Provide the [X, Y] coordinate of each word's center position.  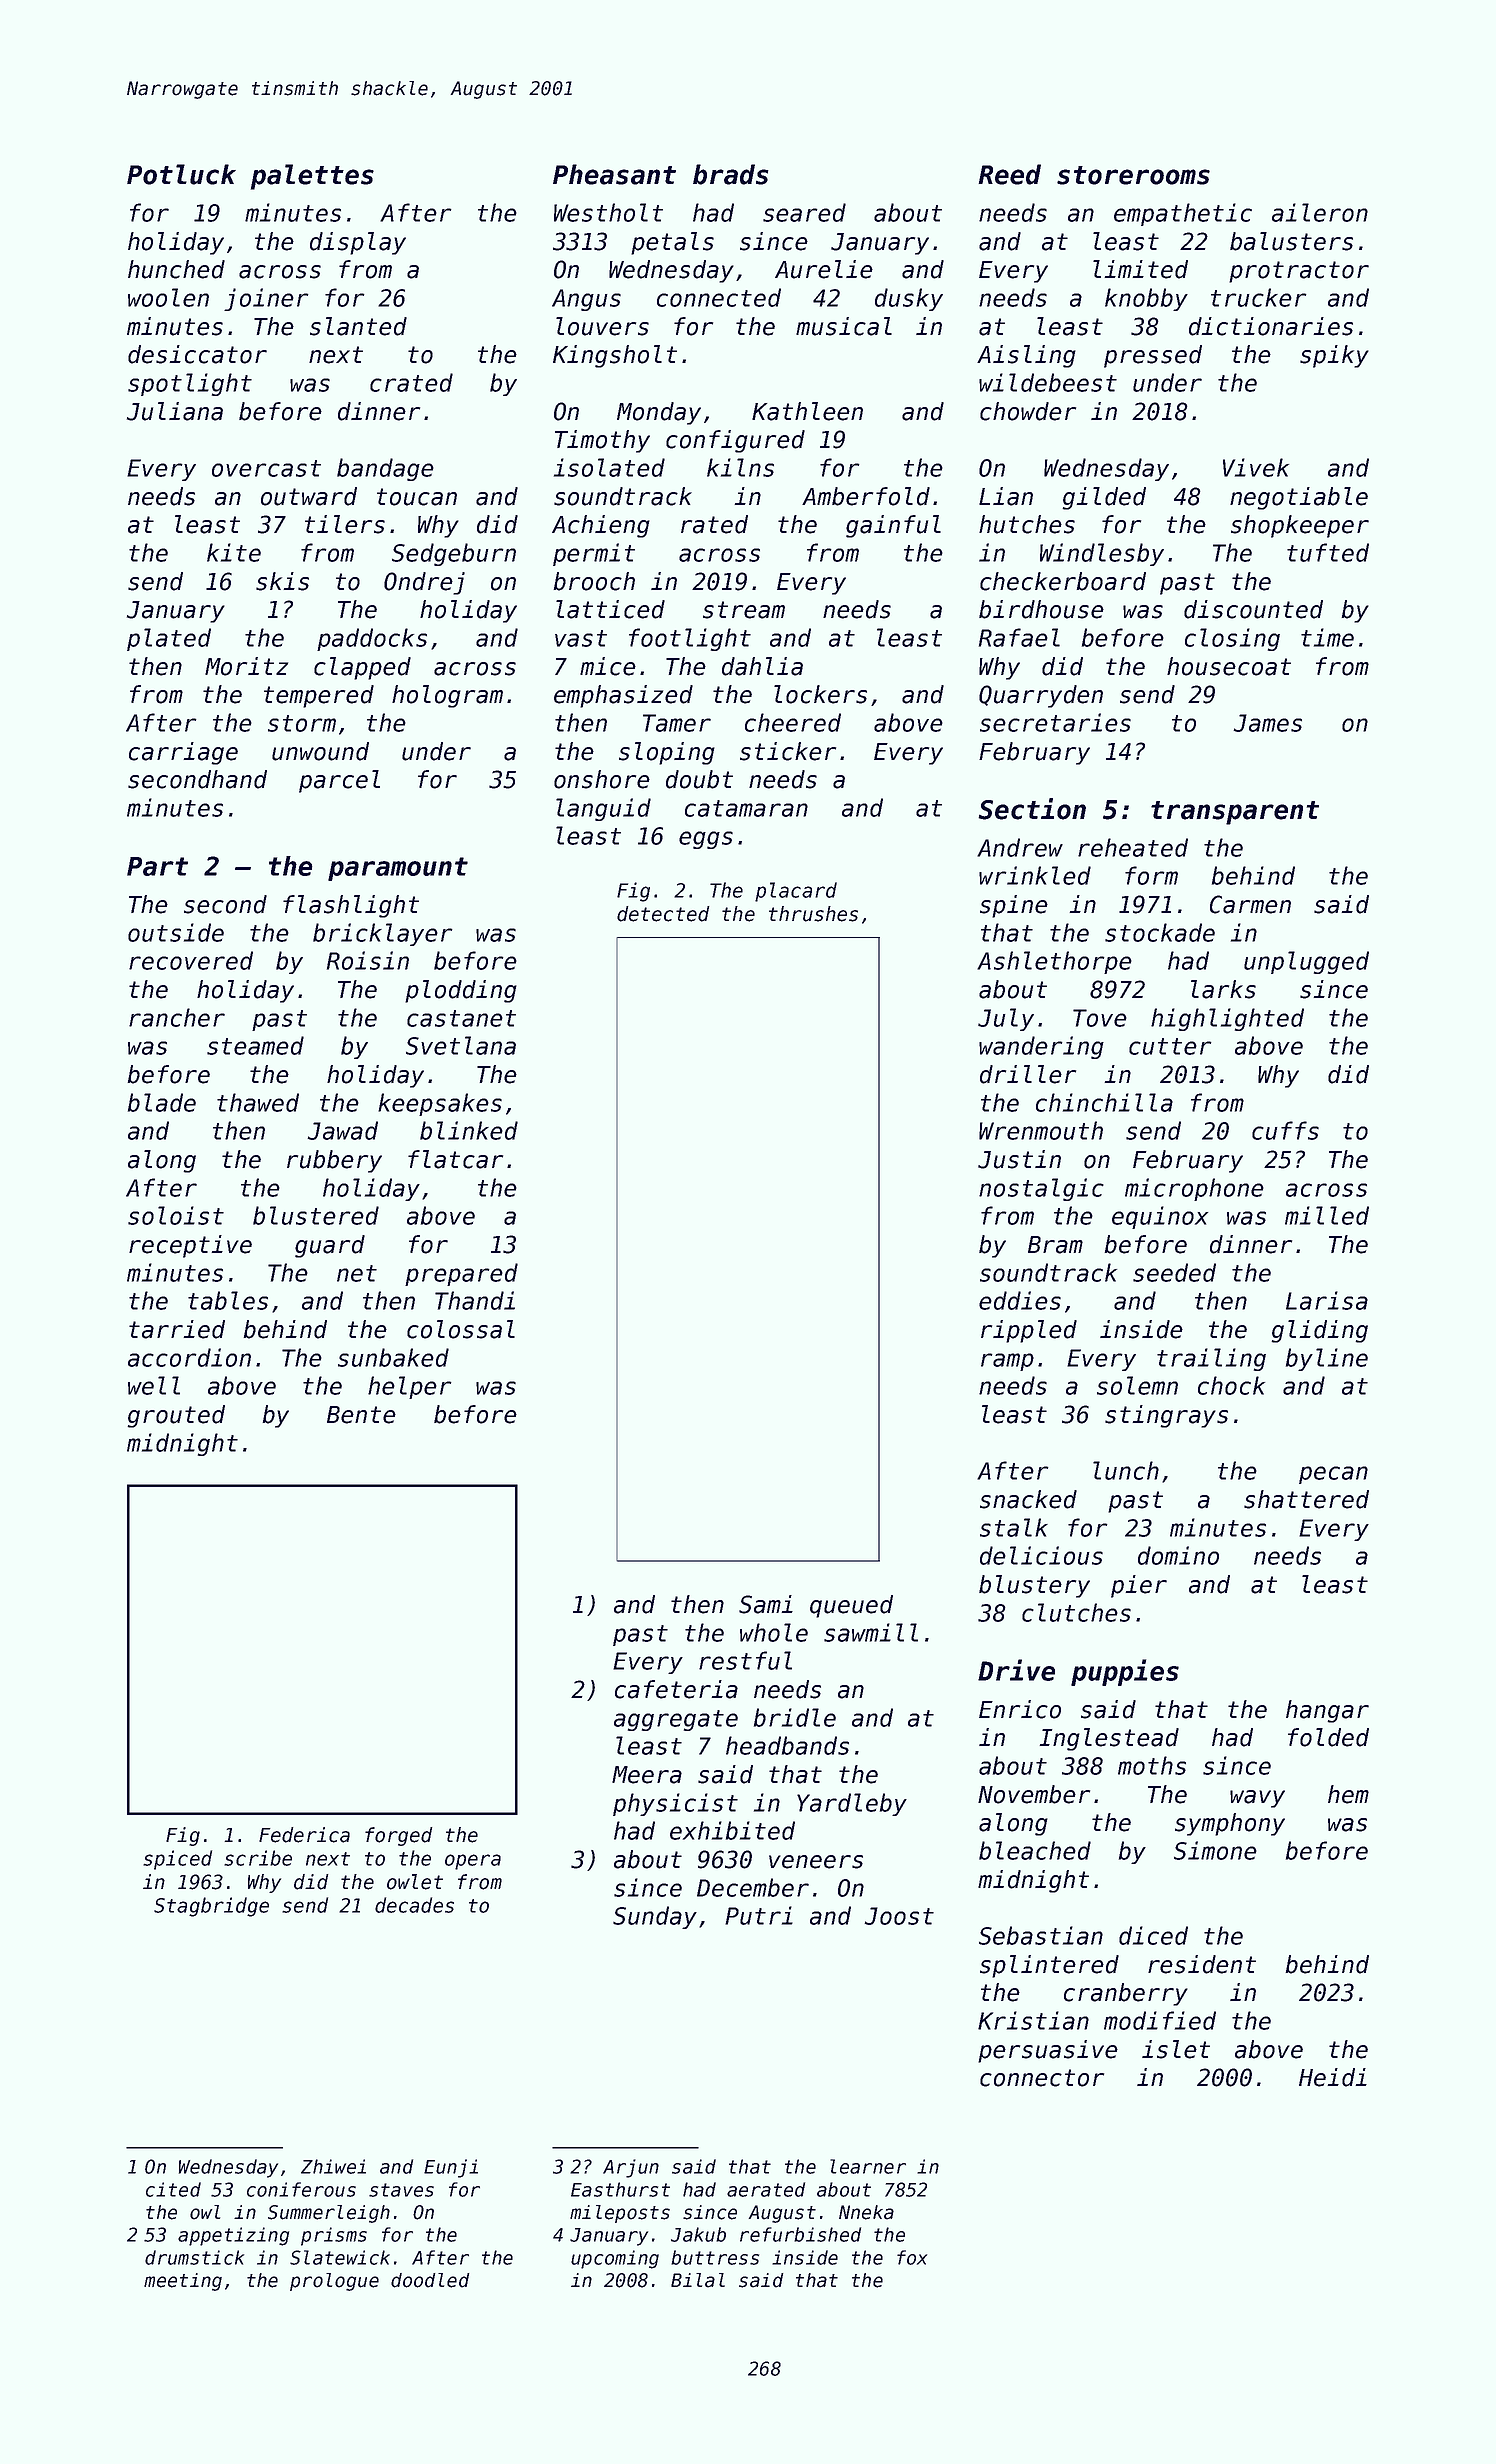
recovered [191, 960]
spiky [1334, 356]
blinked [469, 1130]
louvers [602, 326]
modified [1160, 2020]
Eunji [451, 2168]
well [154, 1385]
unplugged [1306, 962]
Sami [766, 1604]
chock [1231, 1385]
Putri [759, 1915]
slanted [358, 326]
